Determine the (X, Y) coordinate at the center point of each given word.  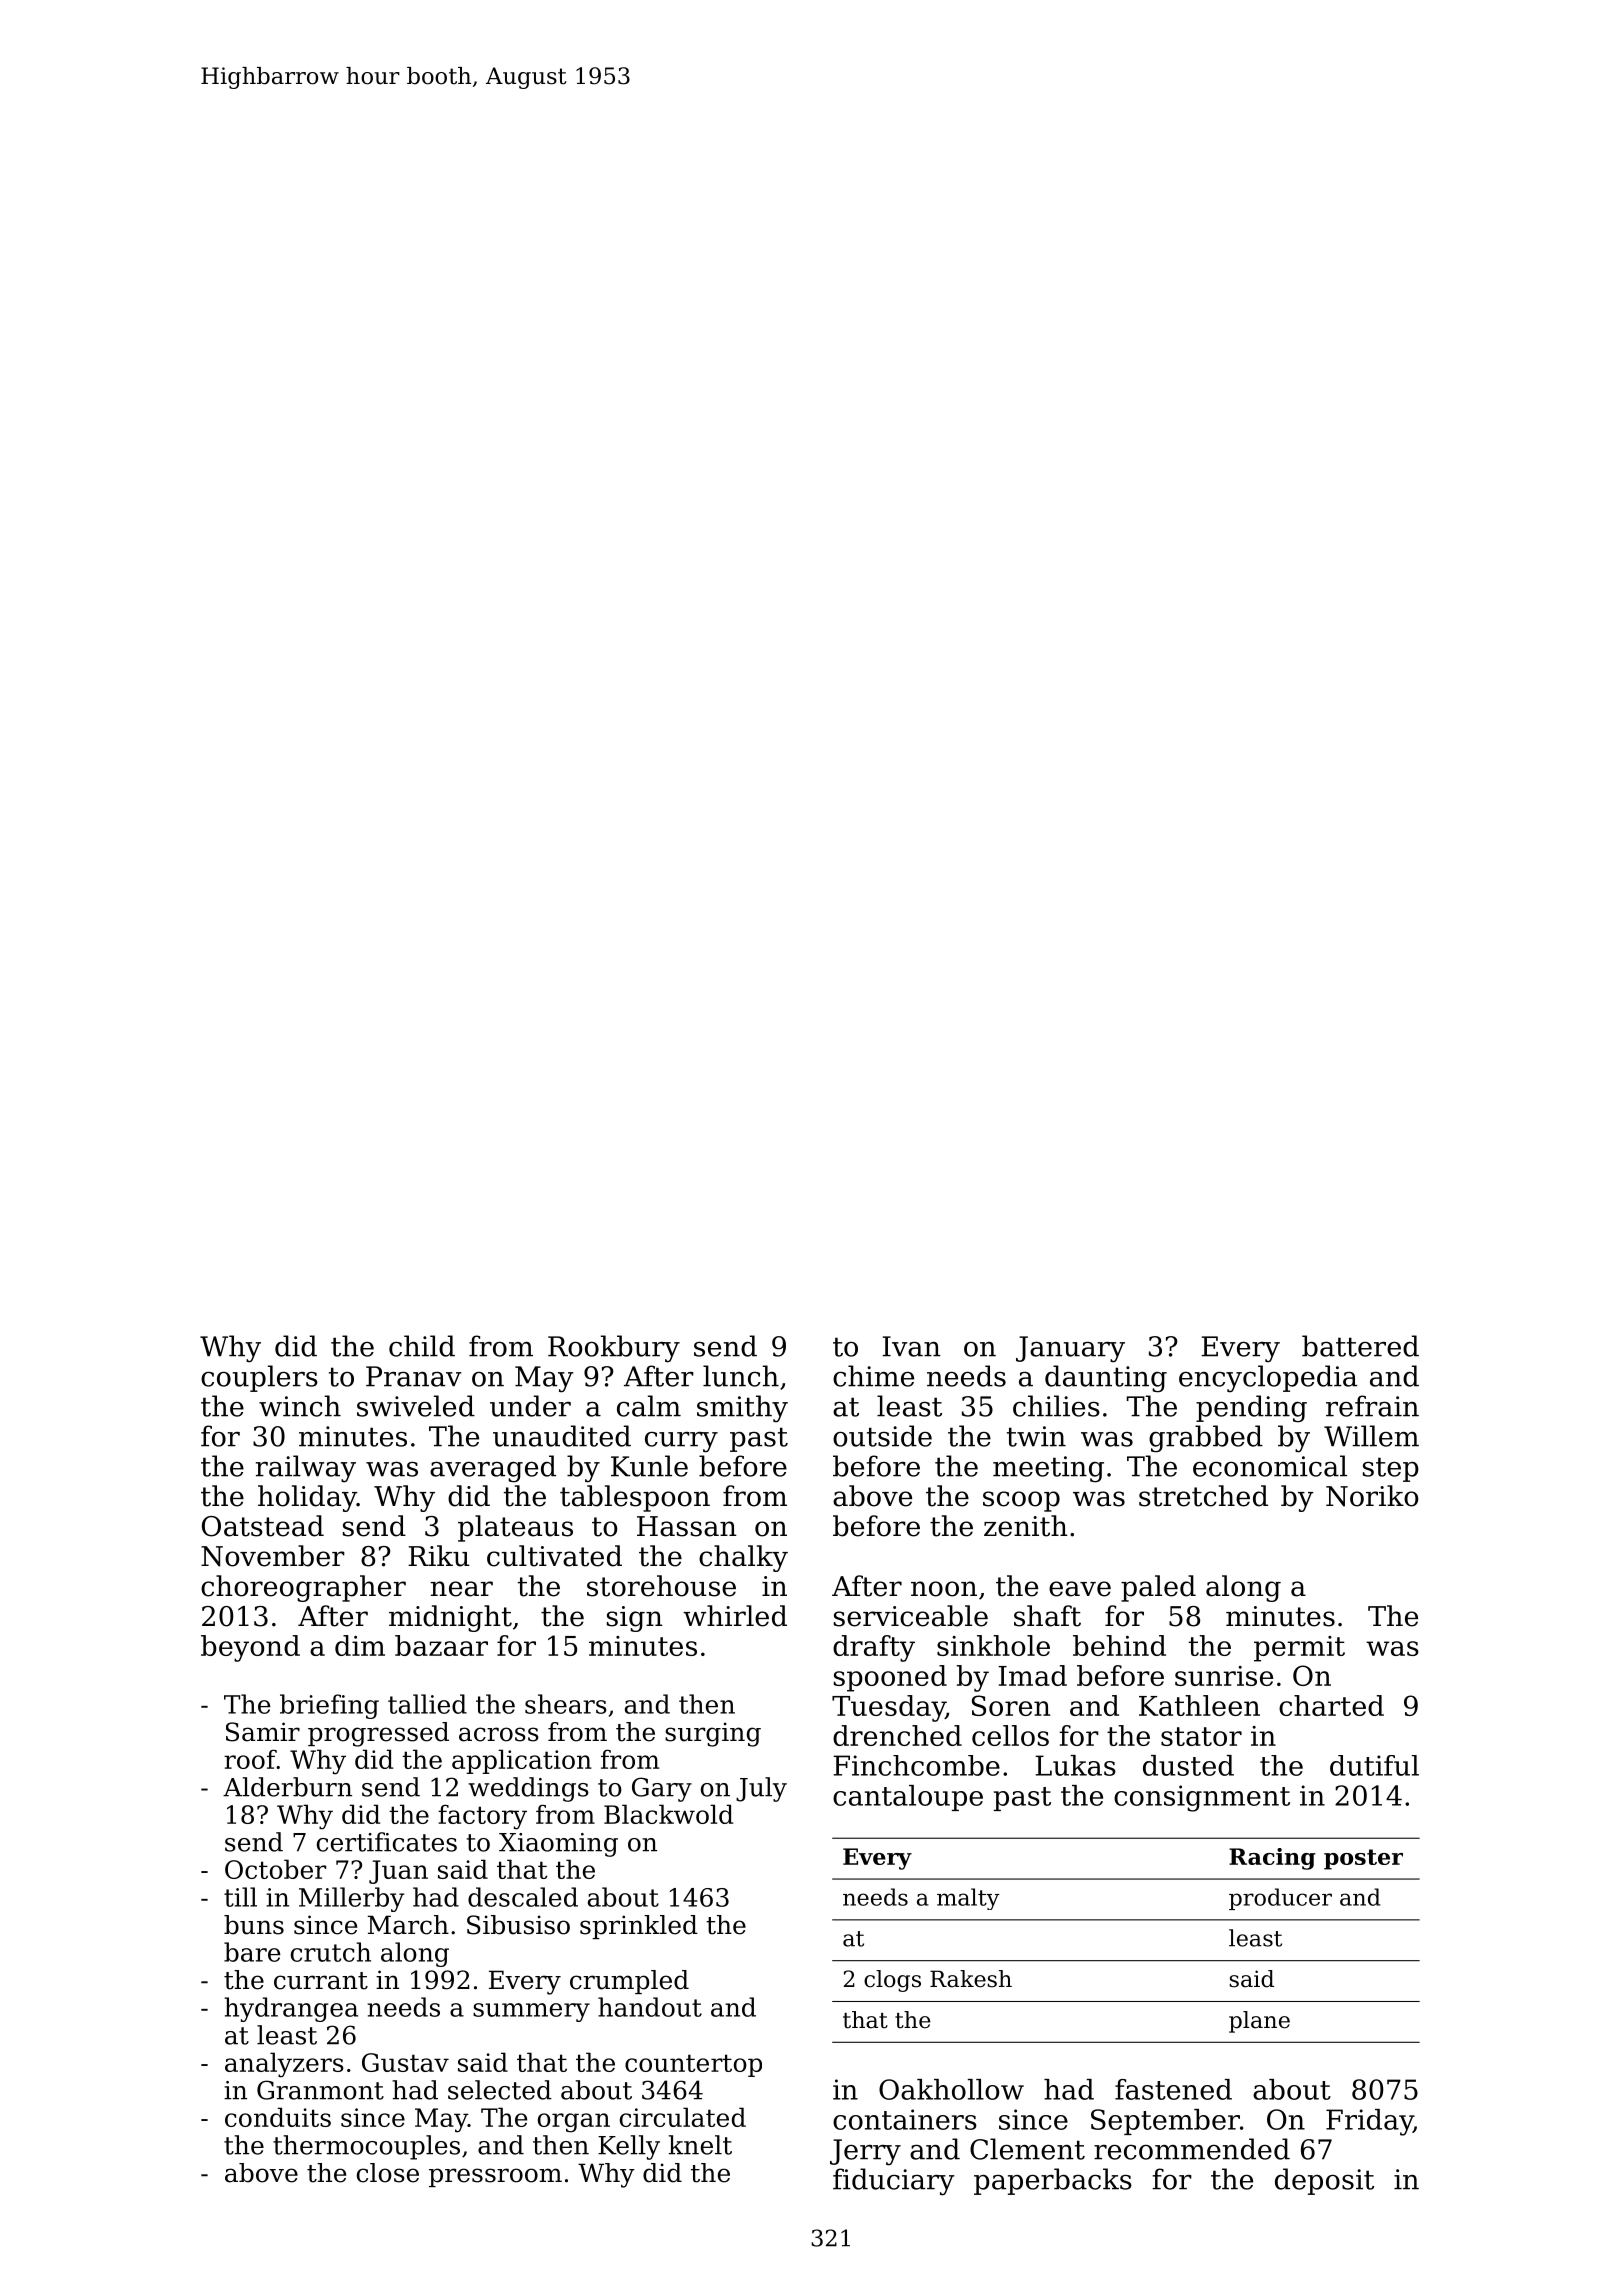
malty (968, 1899)
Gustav (405, 2062)
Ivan (911, 1346)
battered (1360, 1346)
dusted (1188, 1765)
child (422, 1346)
